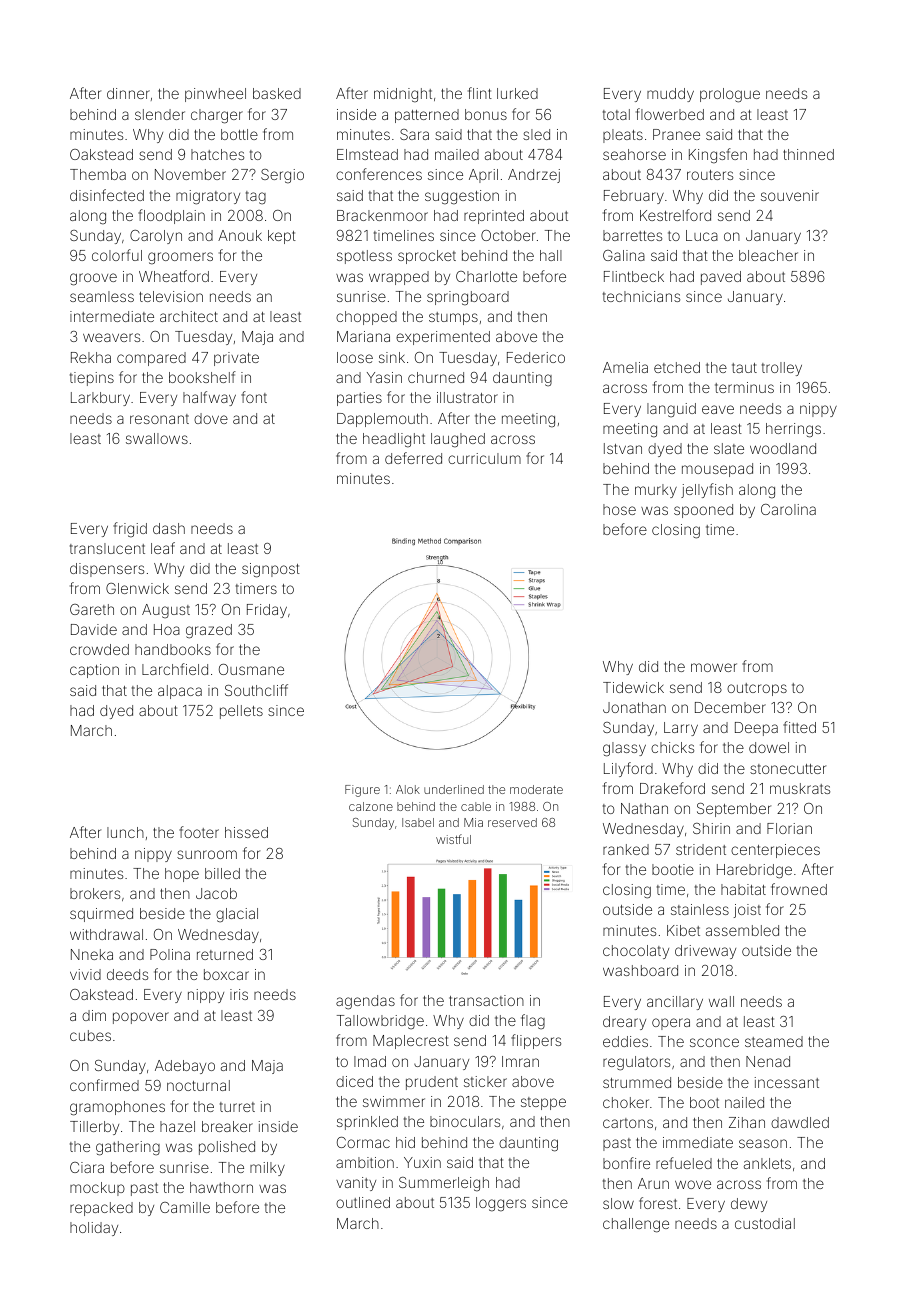  Describe the element at coordinates (363, 1202) in the screenshot. I see `outlined` at that location.
